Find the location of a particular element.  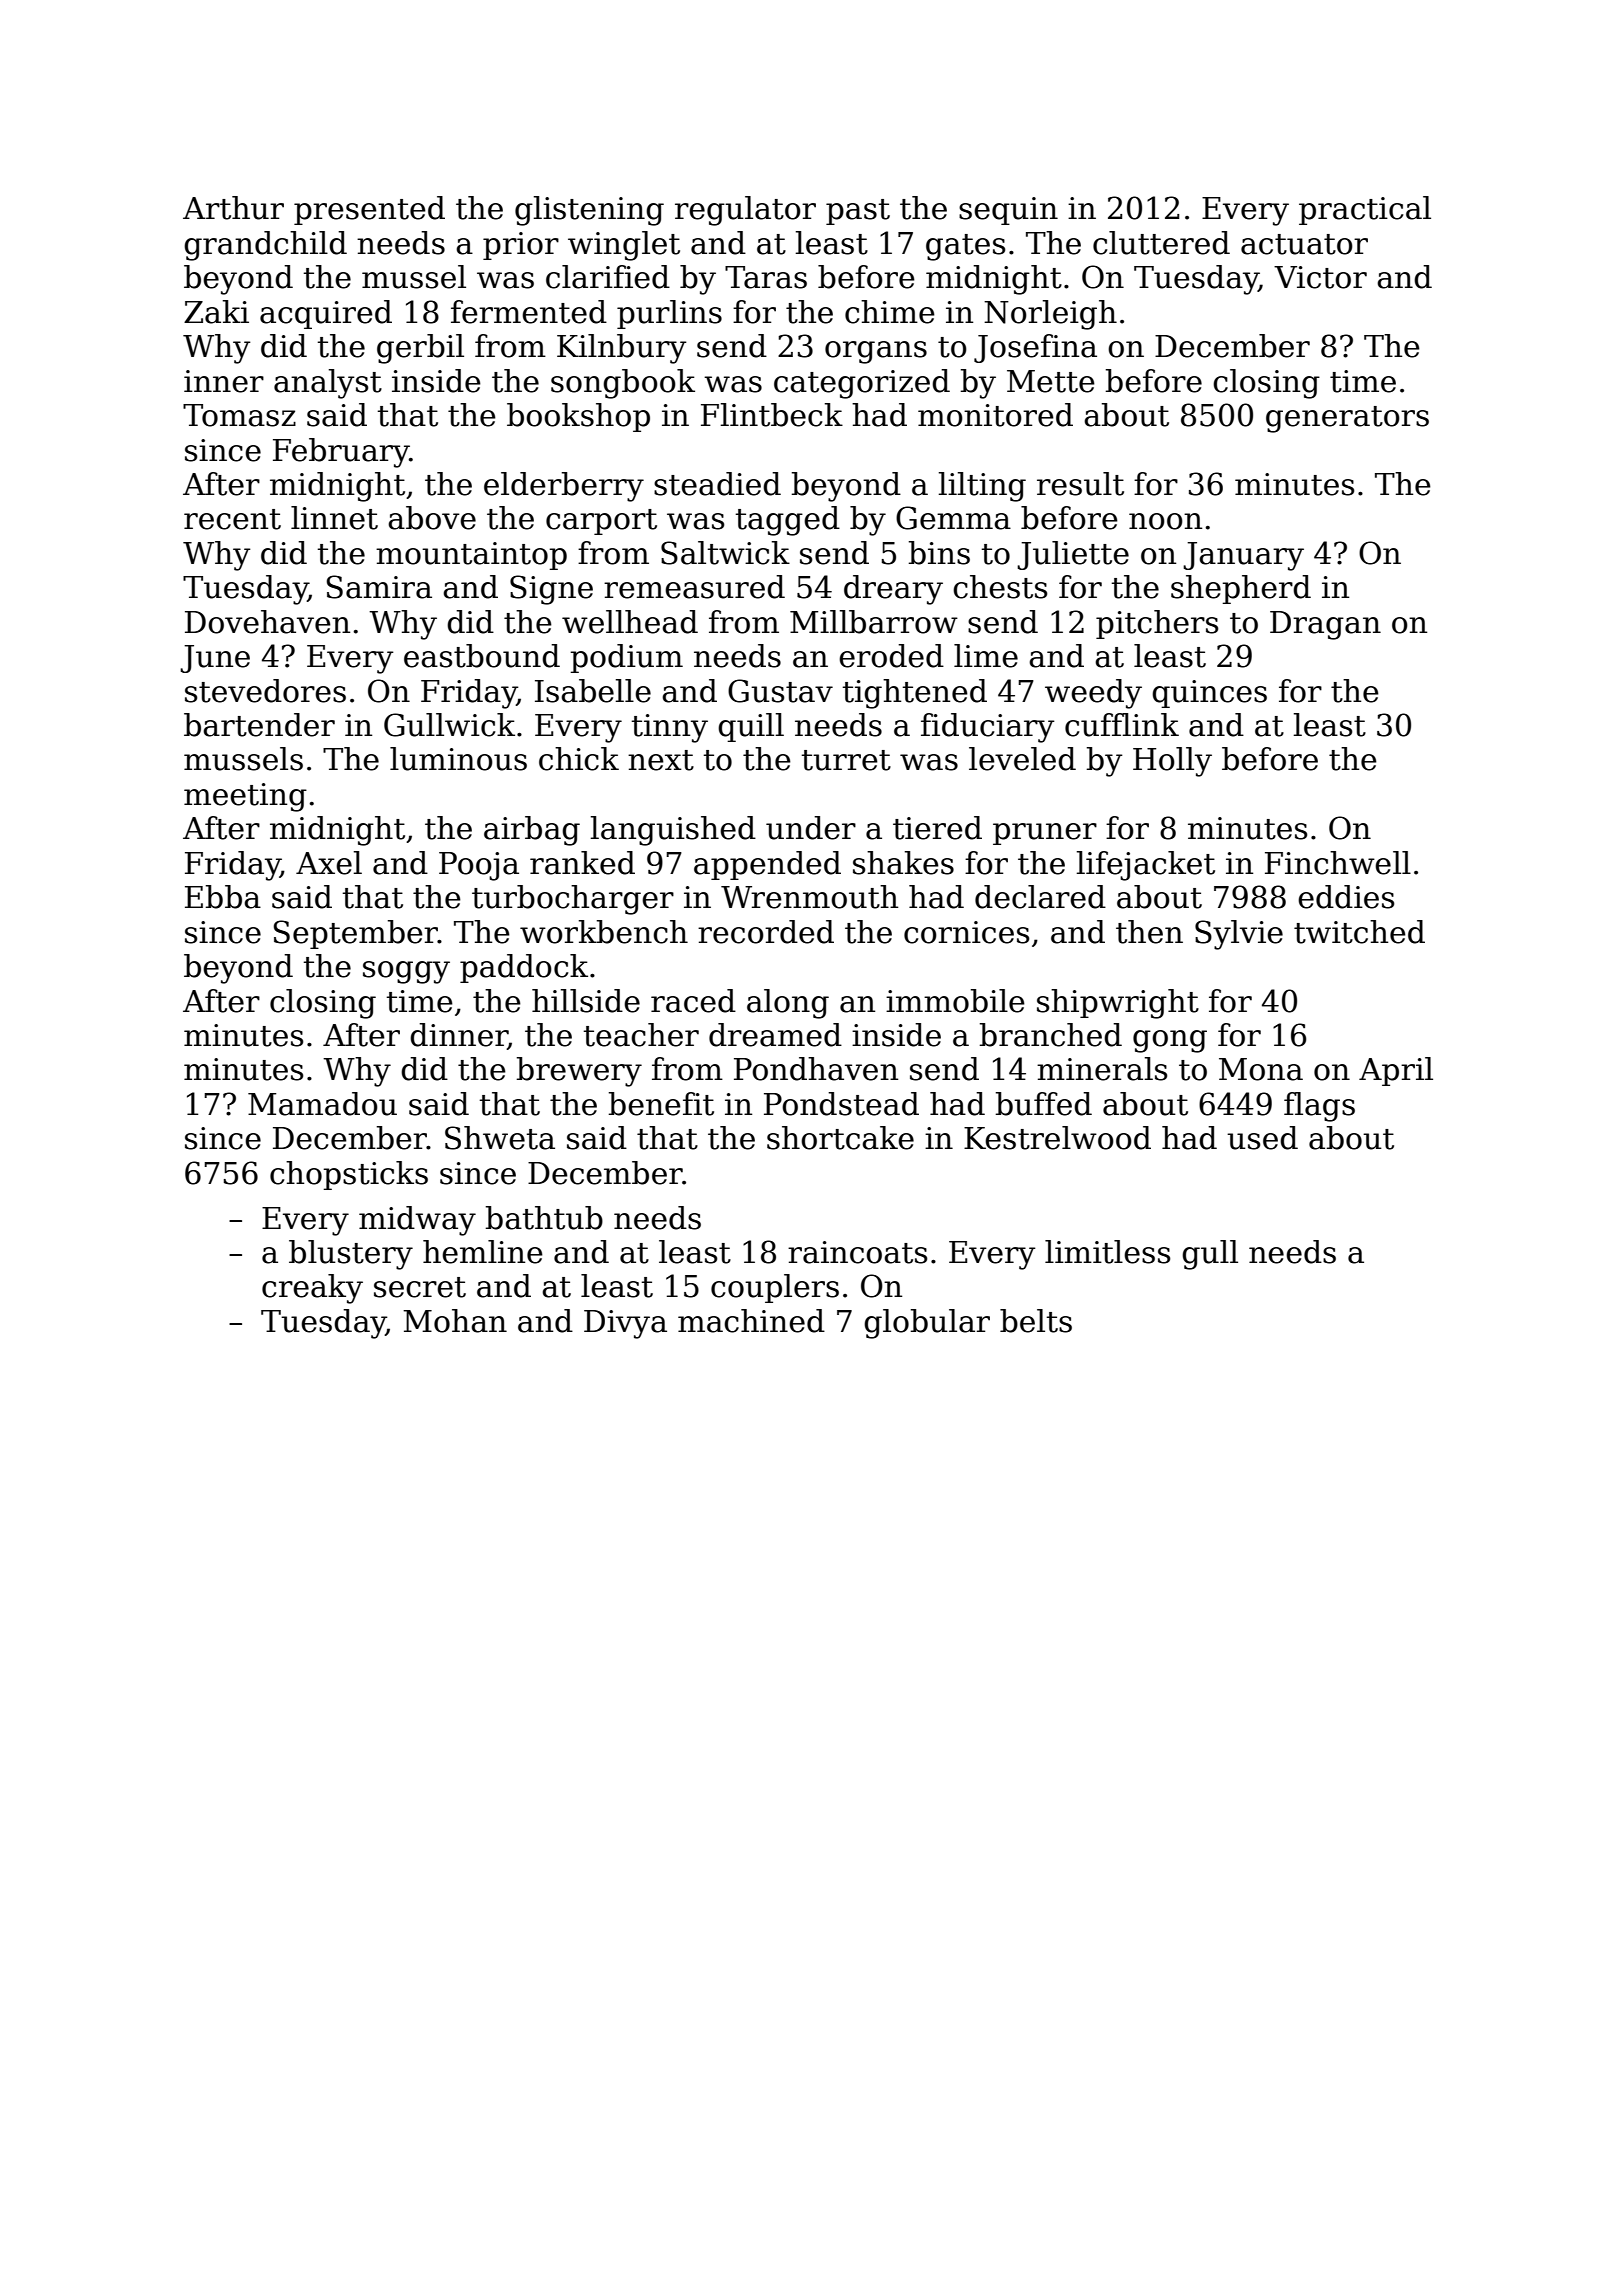

Samira is located at coordinates (379, 587).
